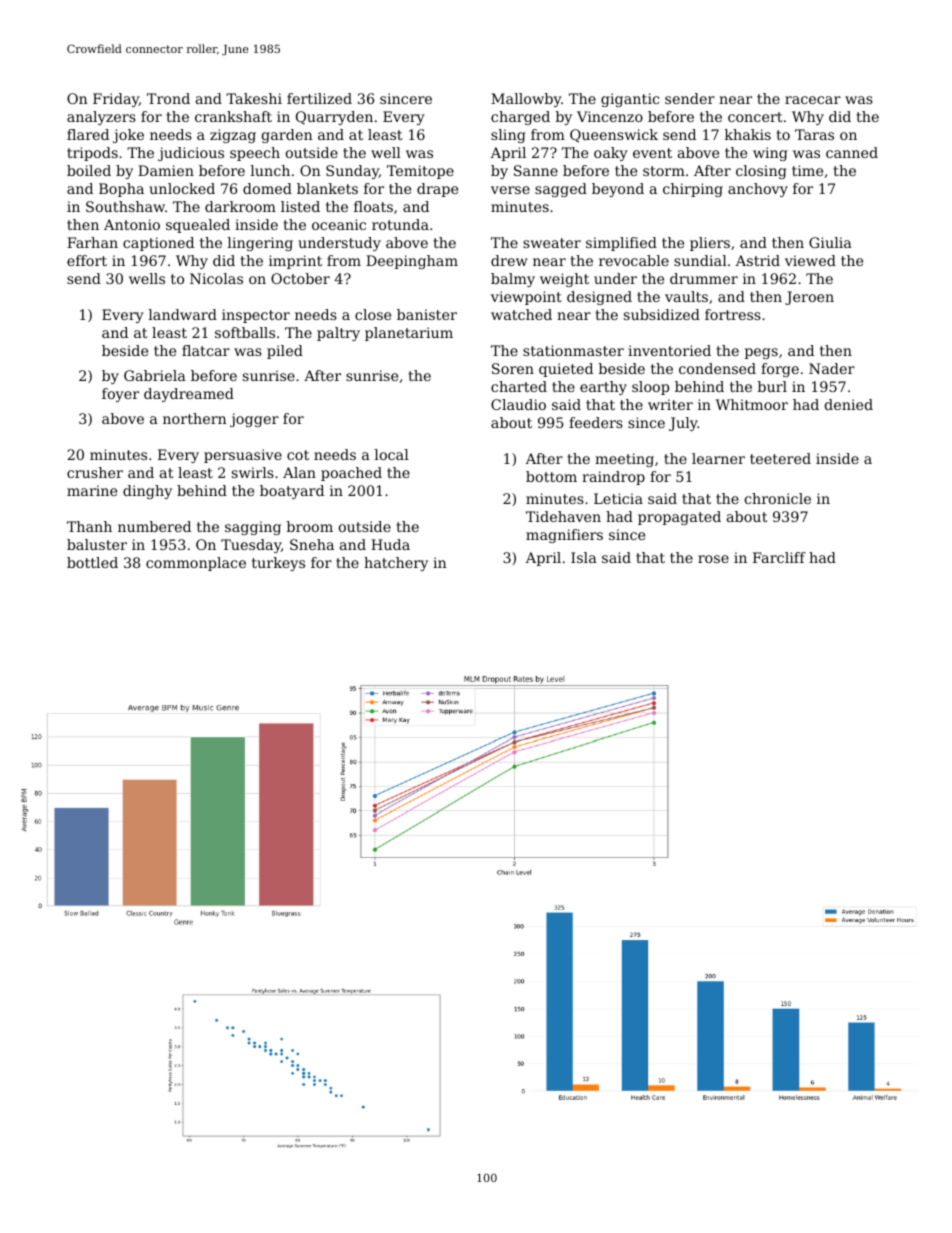 This screenshot has height=1233, width=952. Describe the element at coordinates (564, 536) in the screenshot. I see `magnifiers` at that location.
